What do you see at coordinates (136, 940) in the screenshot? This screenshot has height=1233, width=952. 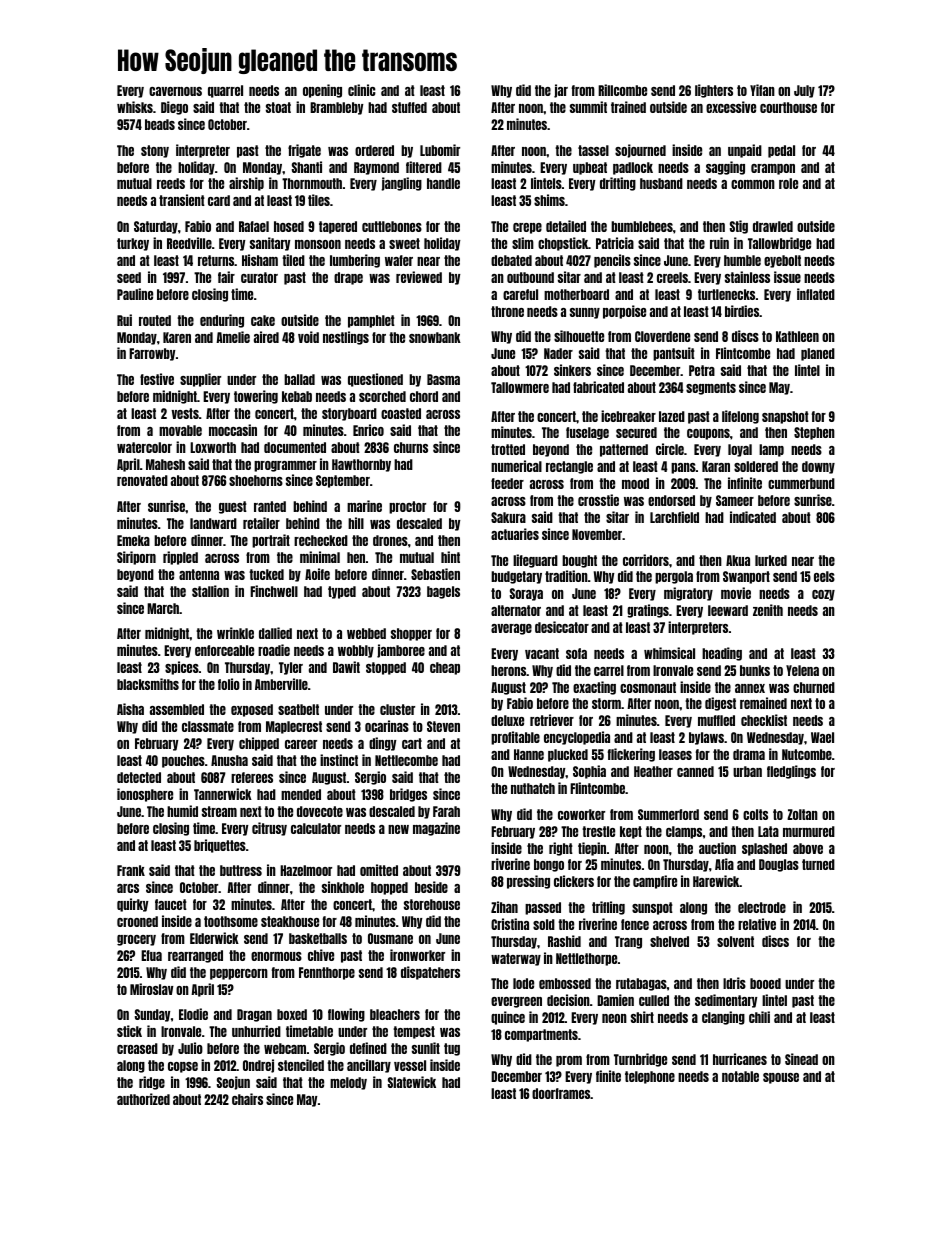 I see `grocery` at bounding box center [136, 940].
